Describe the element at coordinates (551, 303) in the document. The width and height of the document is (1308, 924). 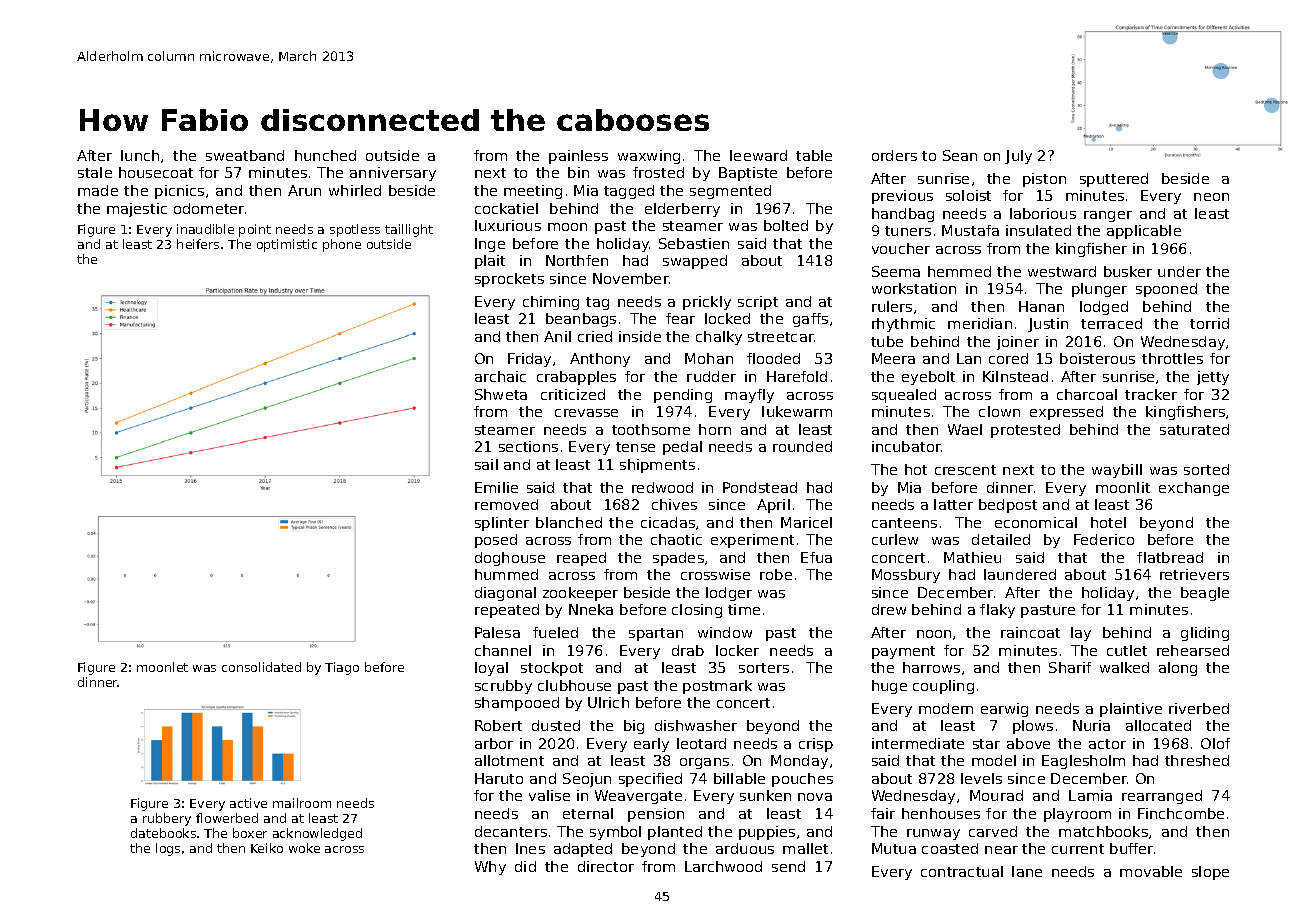
I see `chiming` at that location.
